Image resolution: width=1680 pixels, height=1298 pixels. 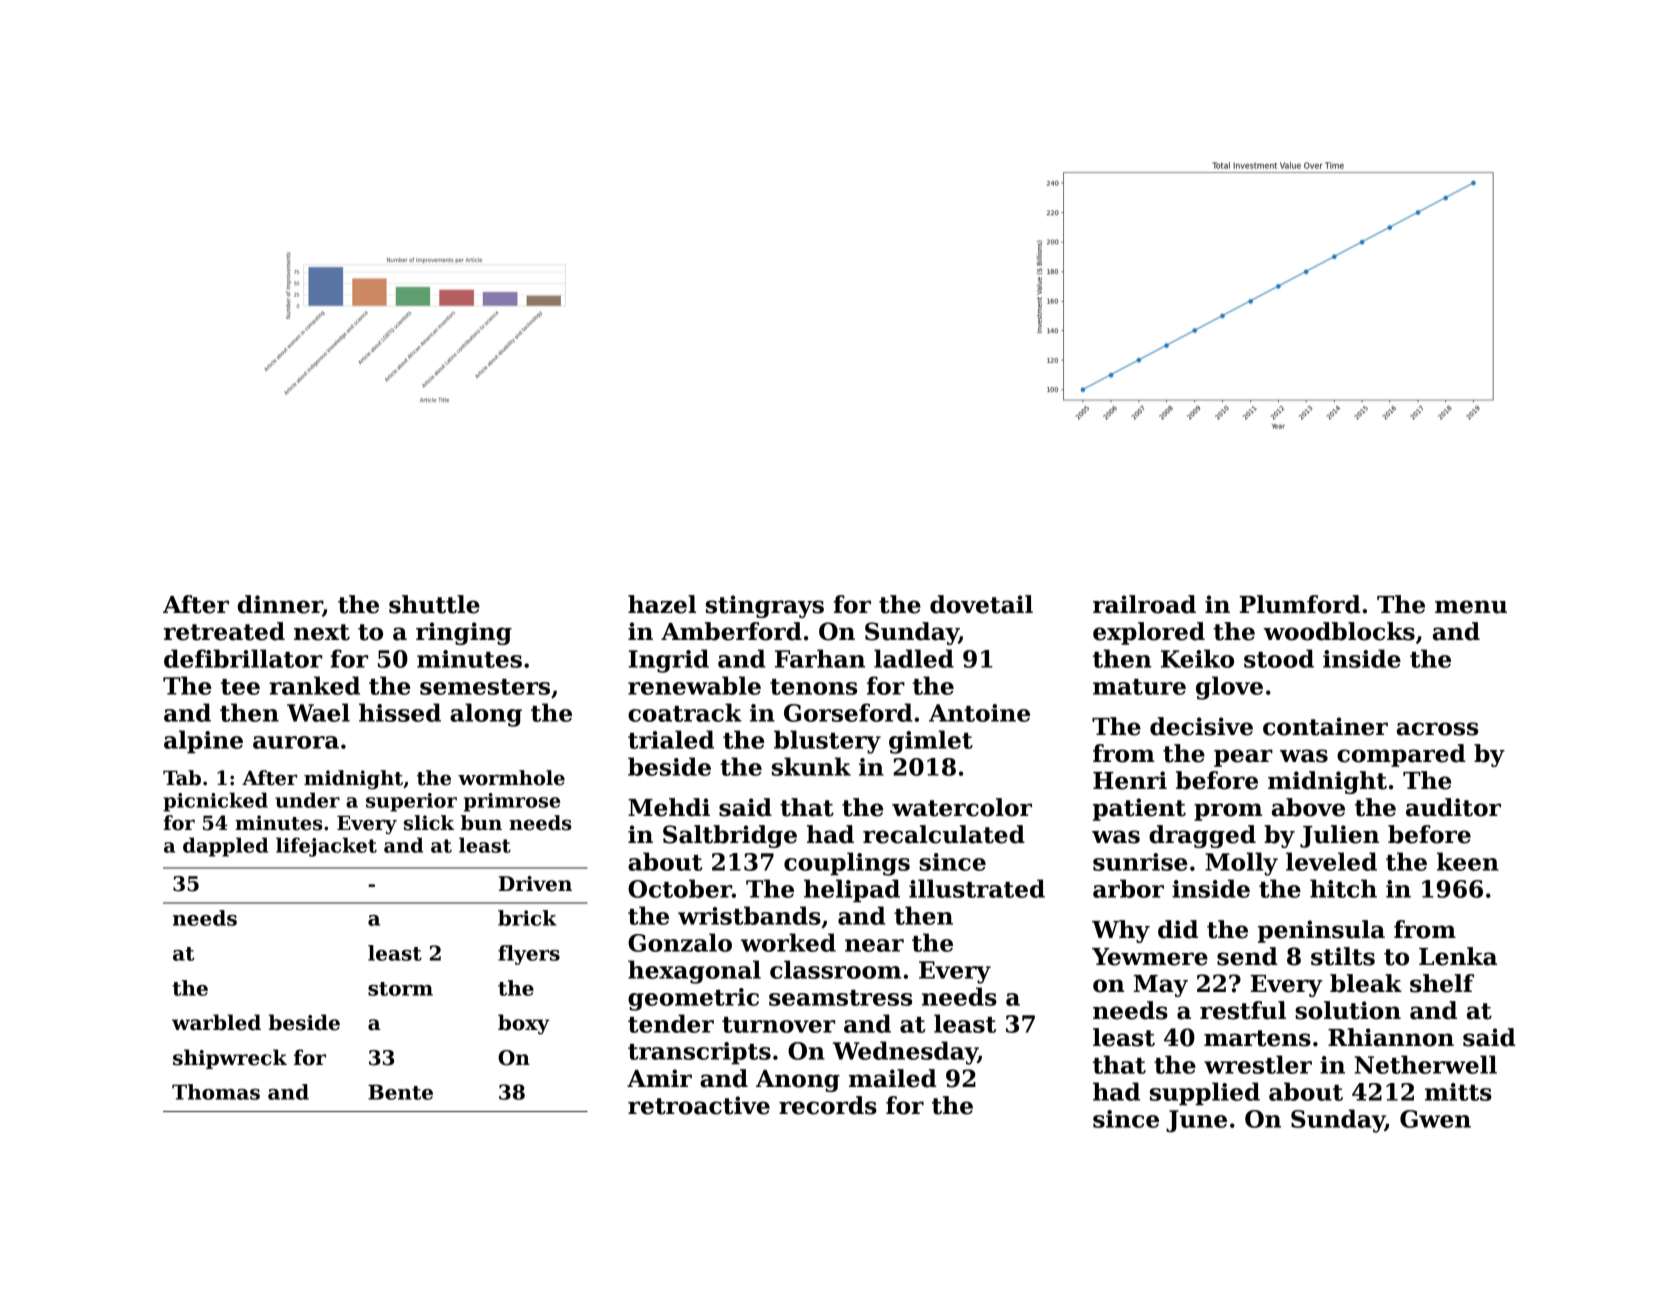 I want to click on trialed, so click(x=671, y=739).
